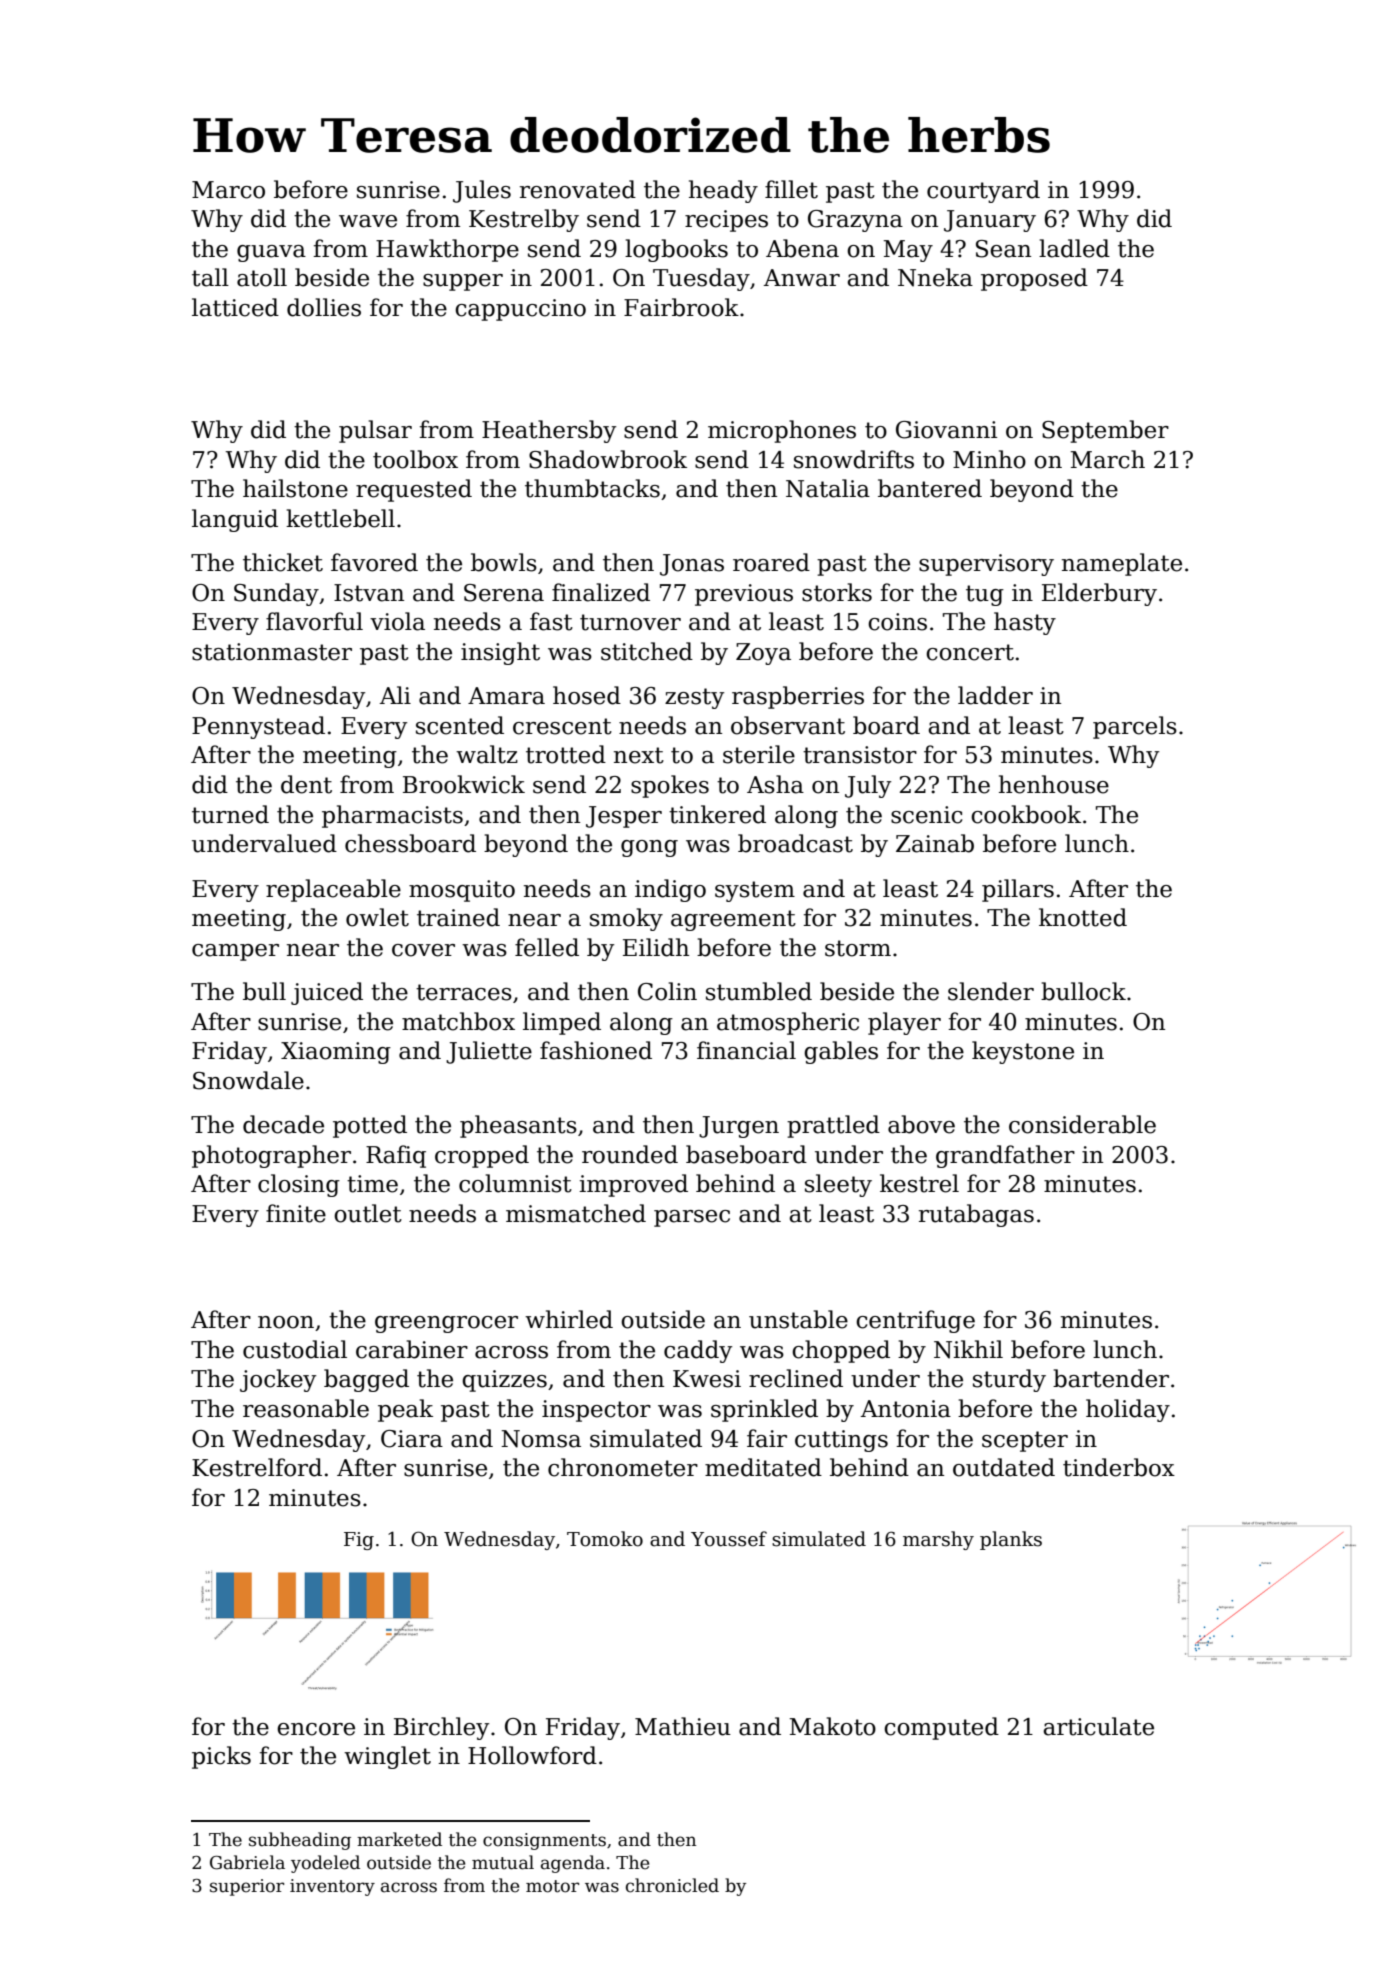 The height and width of the screenshot is (1969, 1386). Describe the element at coordinates (698, 1351) in the screenshot. I see `caddy` at that location.
